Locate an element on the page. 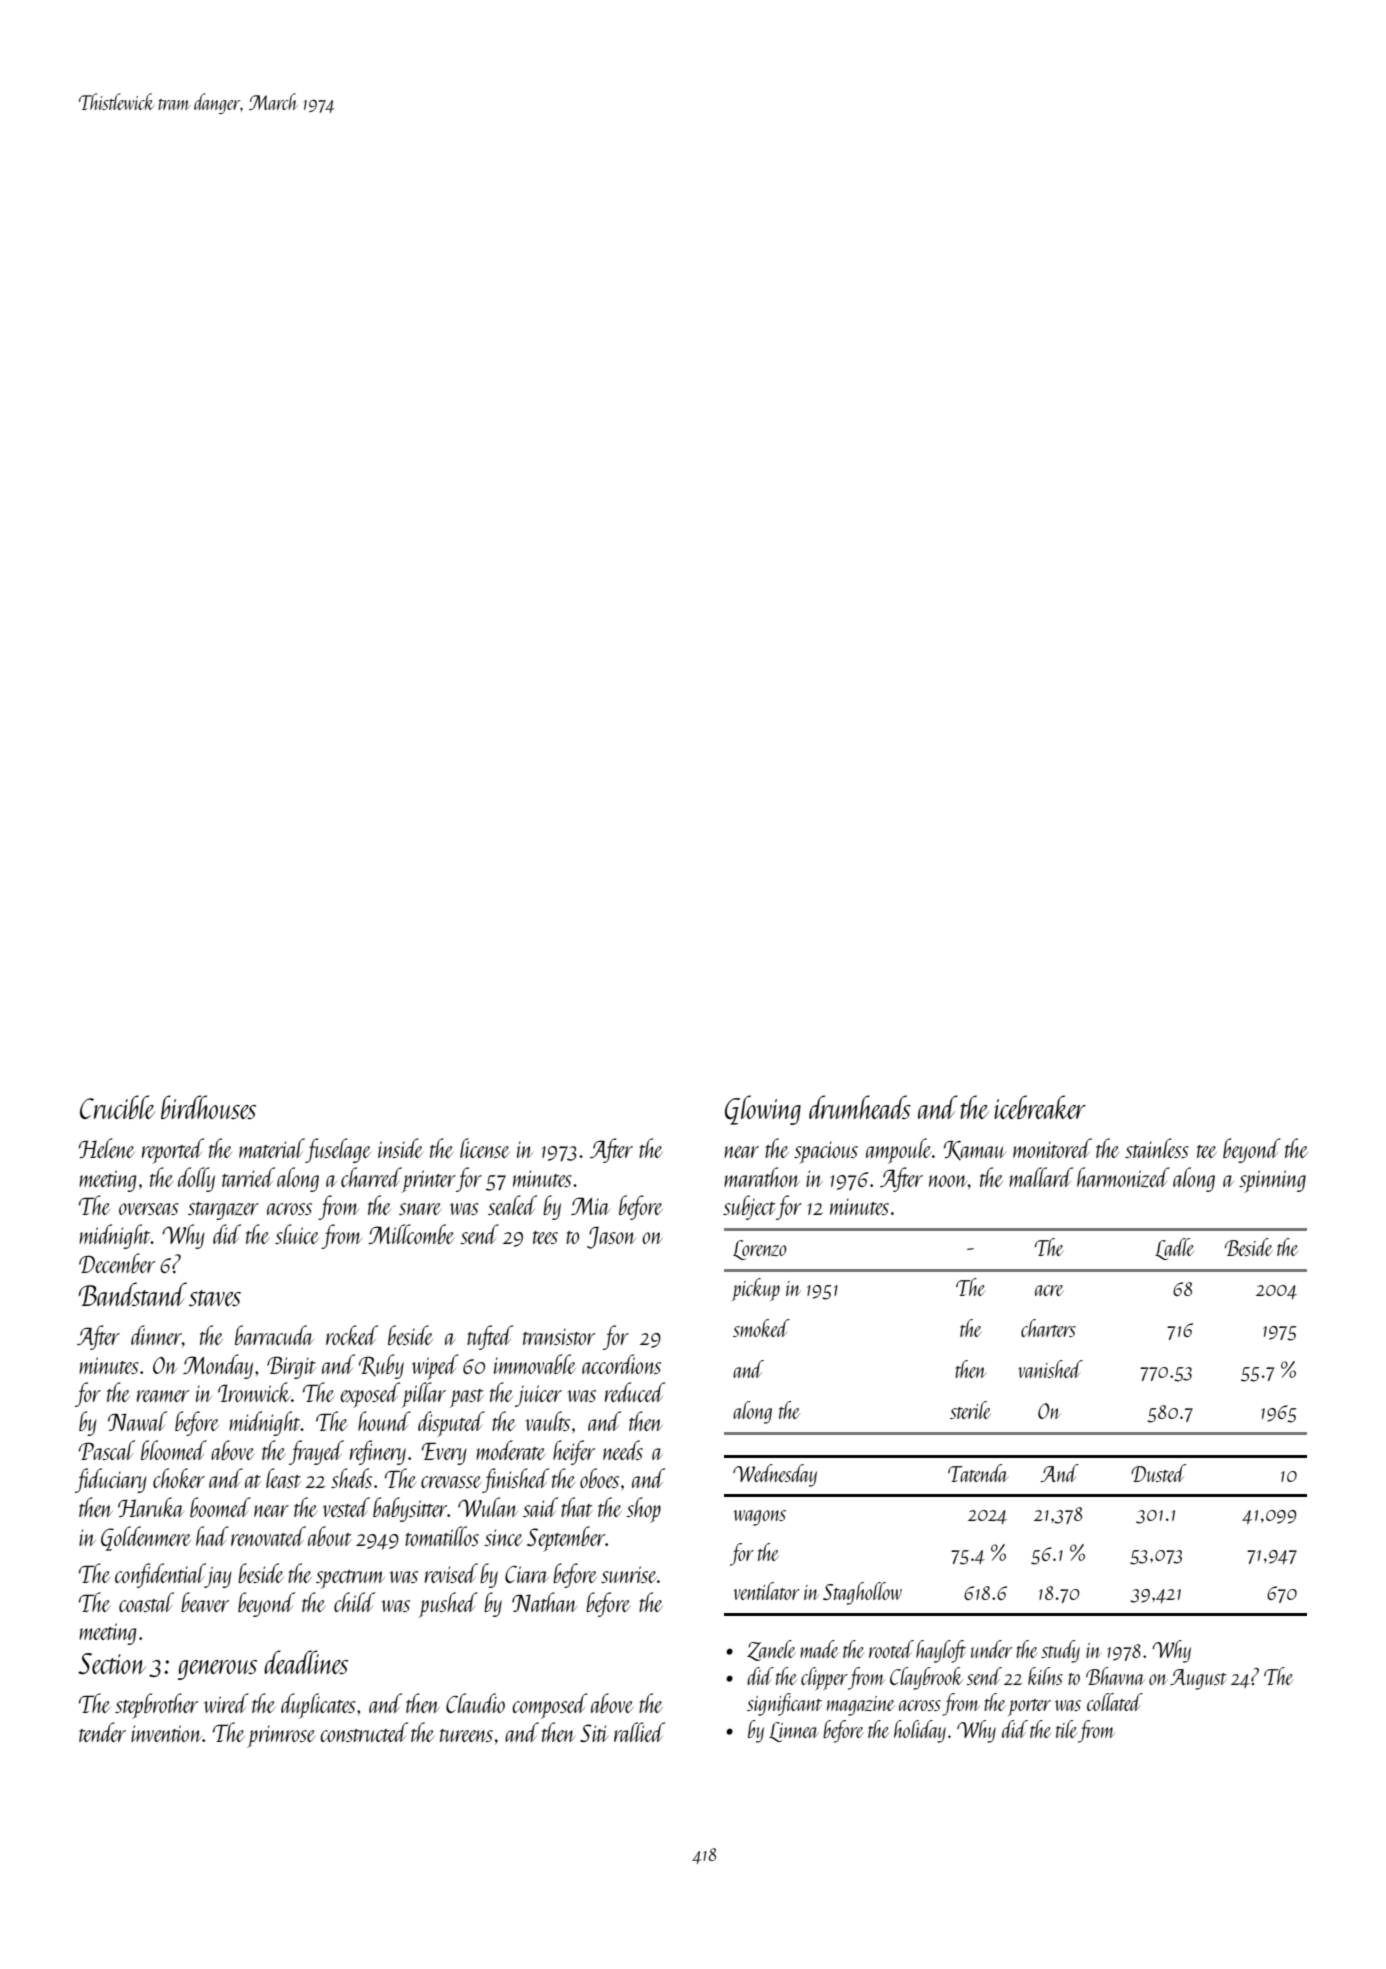  December is located at coordinates (117, 1263).
